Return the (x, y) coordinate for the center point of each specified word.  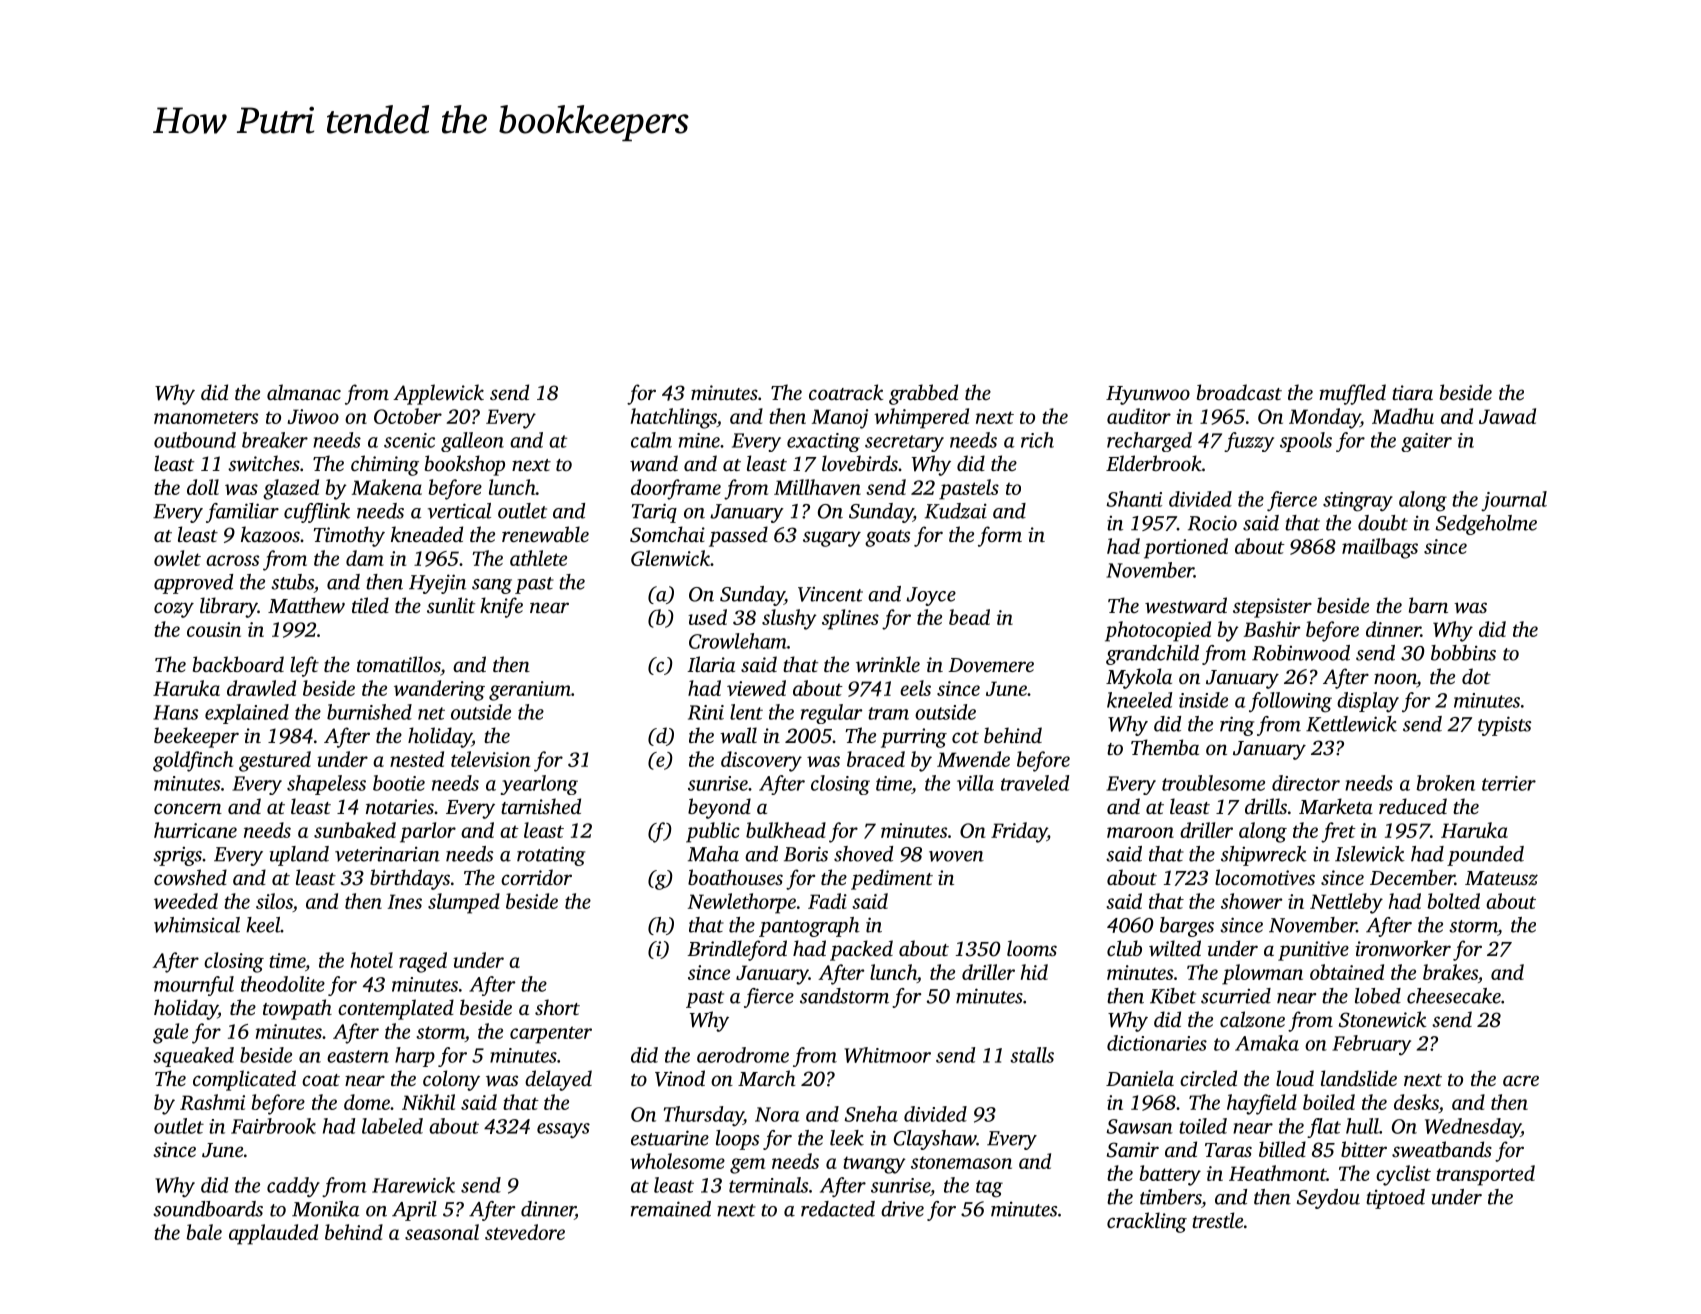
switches (264, 463)
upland (299, 856)
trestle (1217, 1220)
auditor (1139, 416)
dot (1476, 676)
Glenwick (670, 558)
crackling (1147, 1222)
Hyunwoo (1148, 395)
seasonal (442, 1232)
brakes (1450, 972)
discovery (761, 761)
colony (451, 1080)
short (557, 1007)
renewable (545, 534)
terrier (1509, 783)
